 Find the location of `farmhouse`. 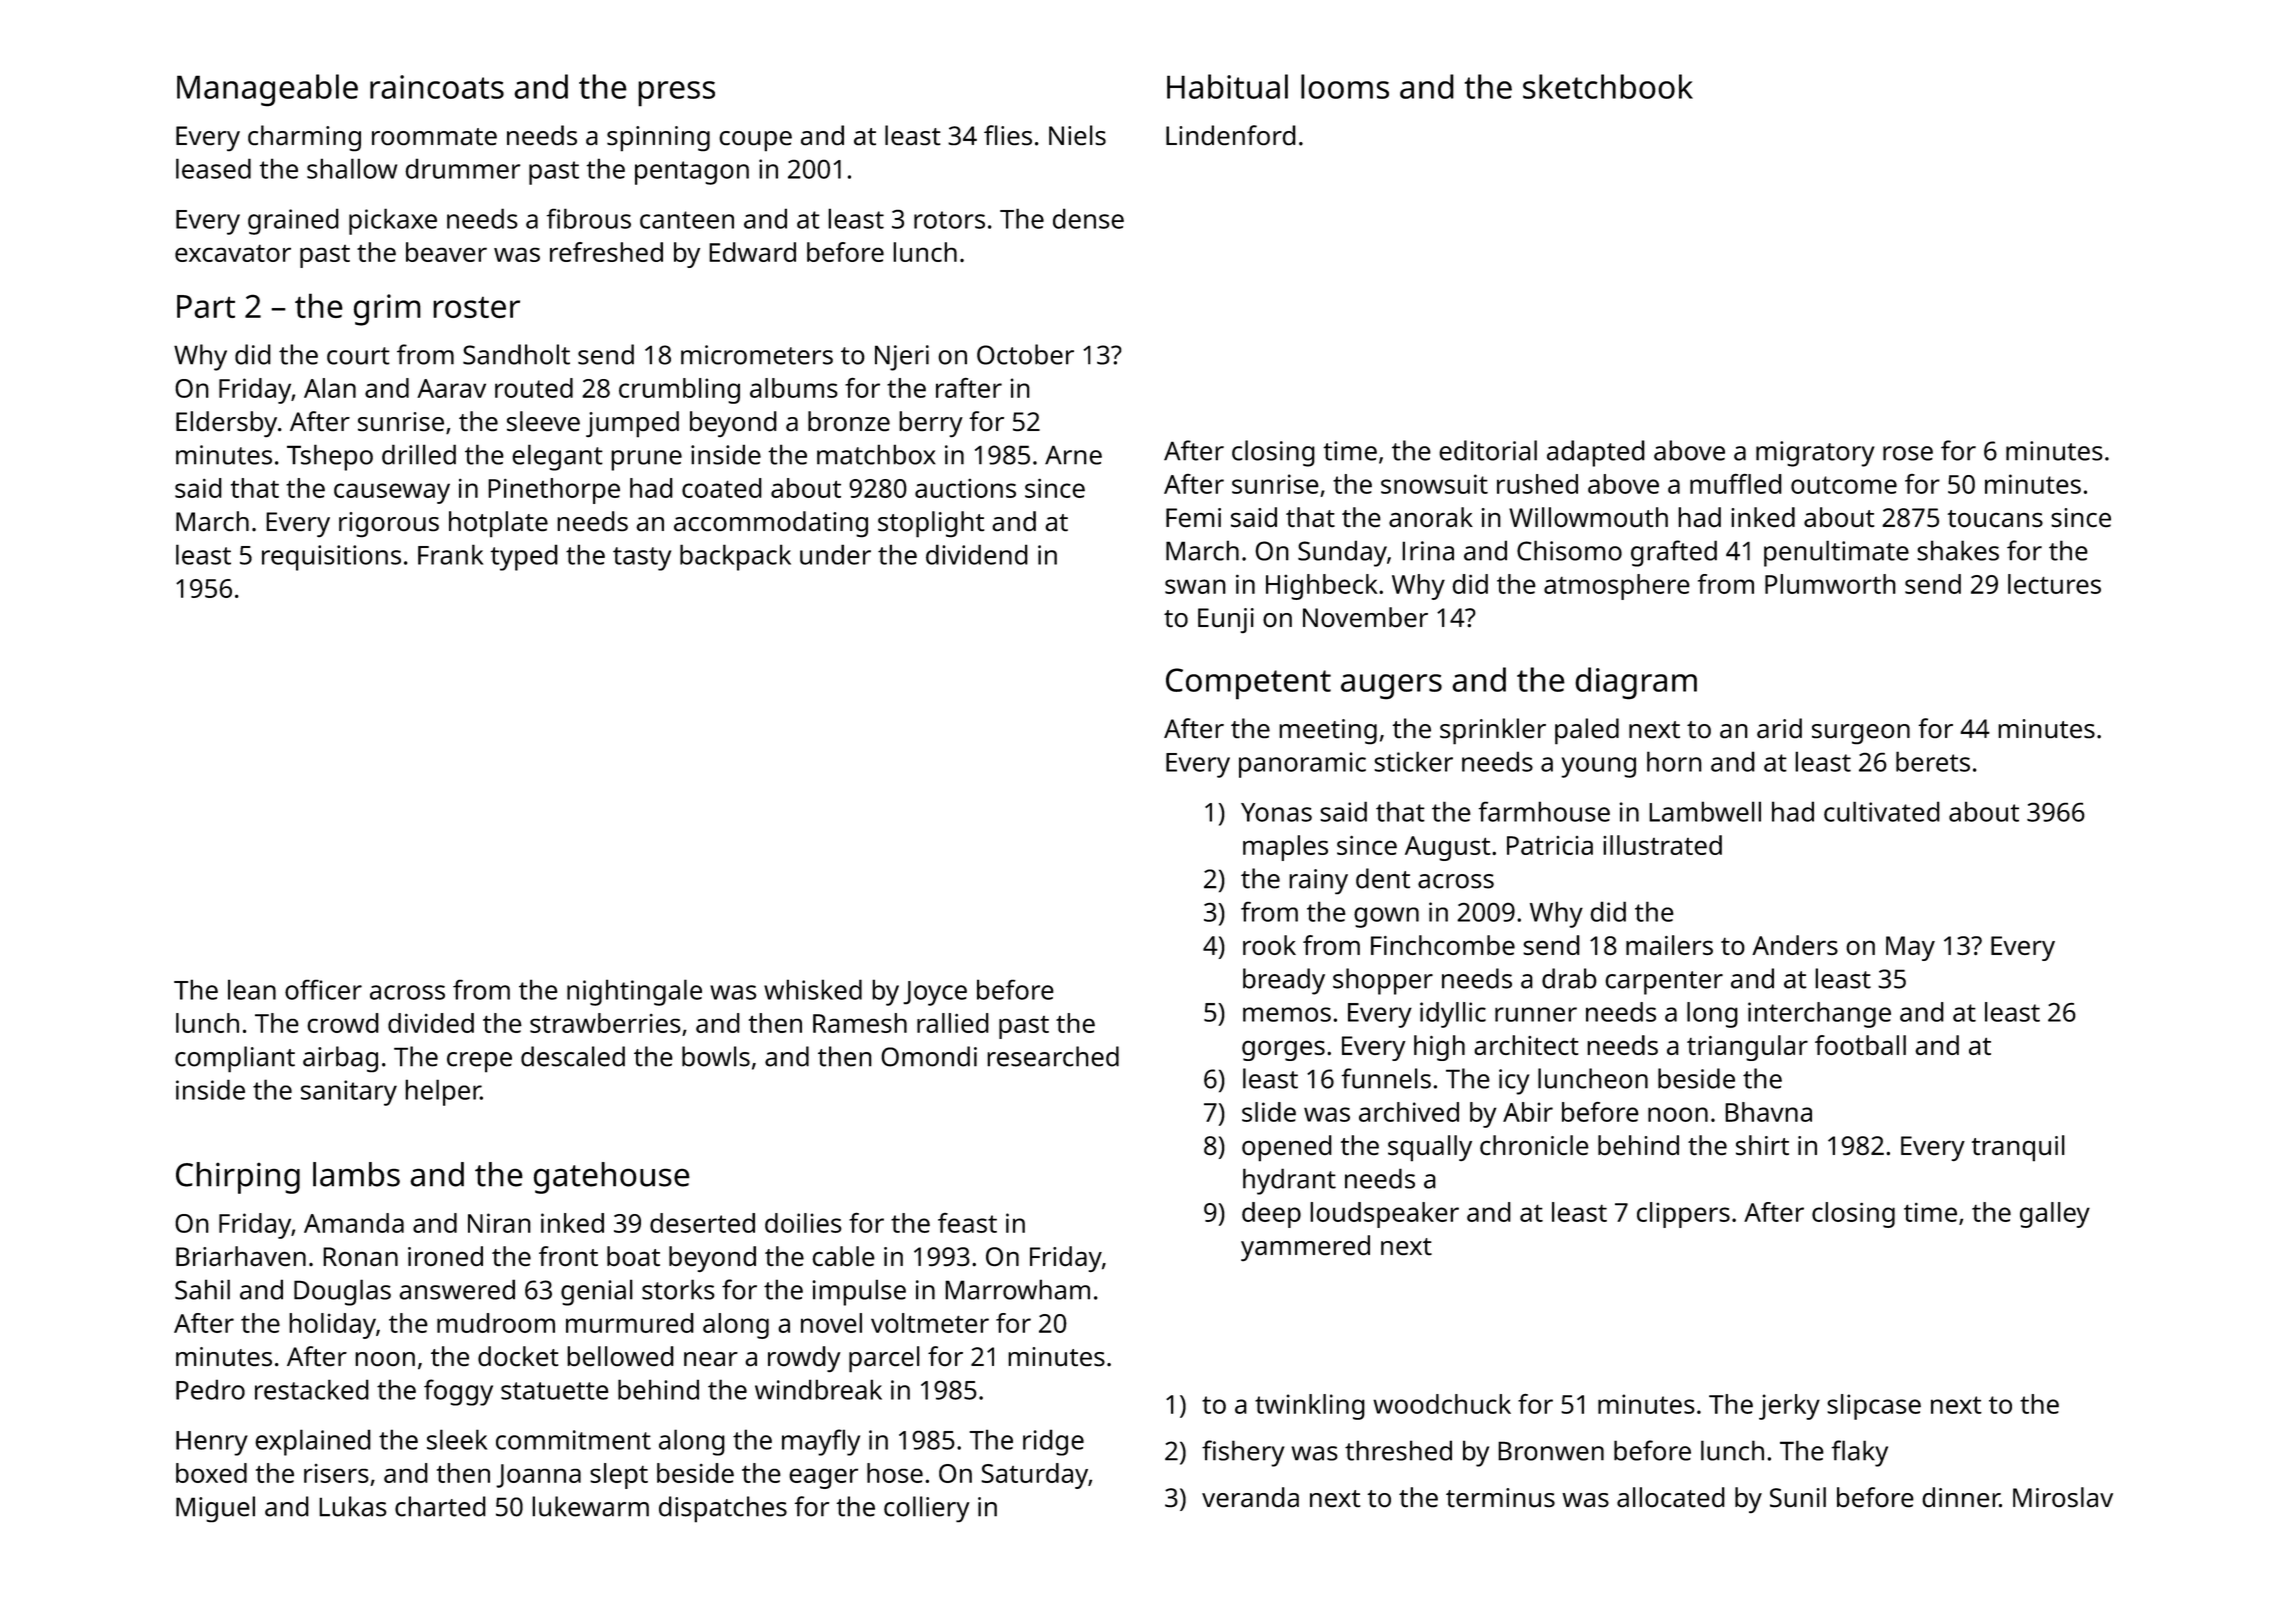

farmhouse is located at coordinates (1544, 811).
